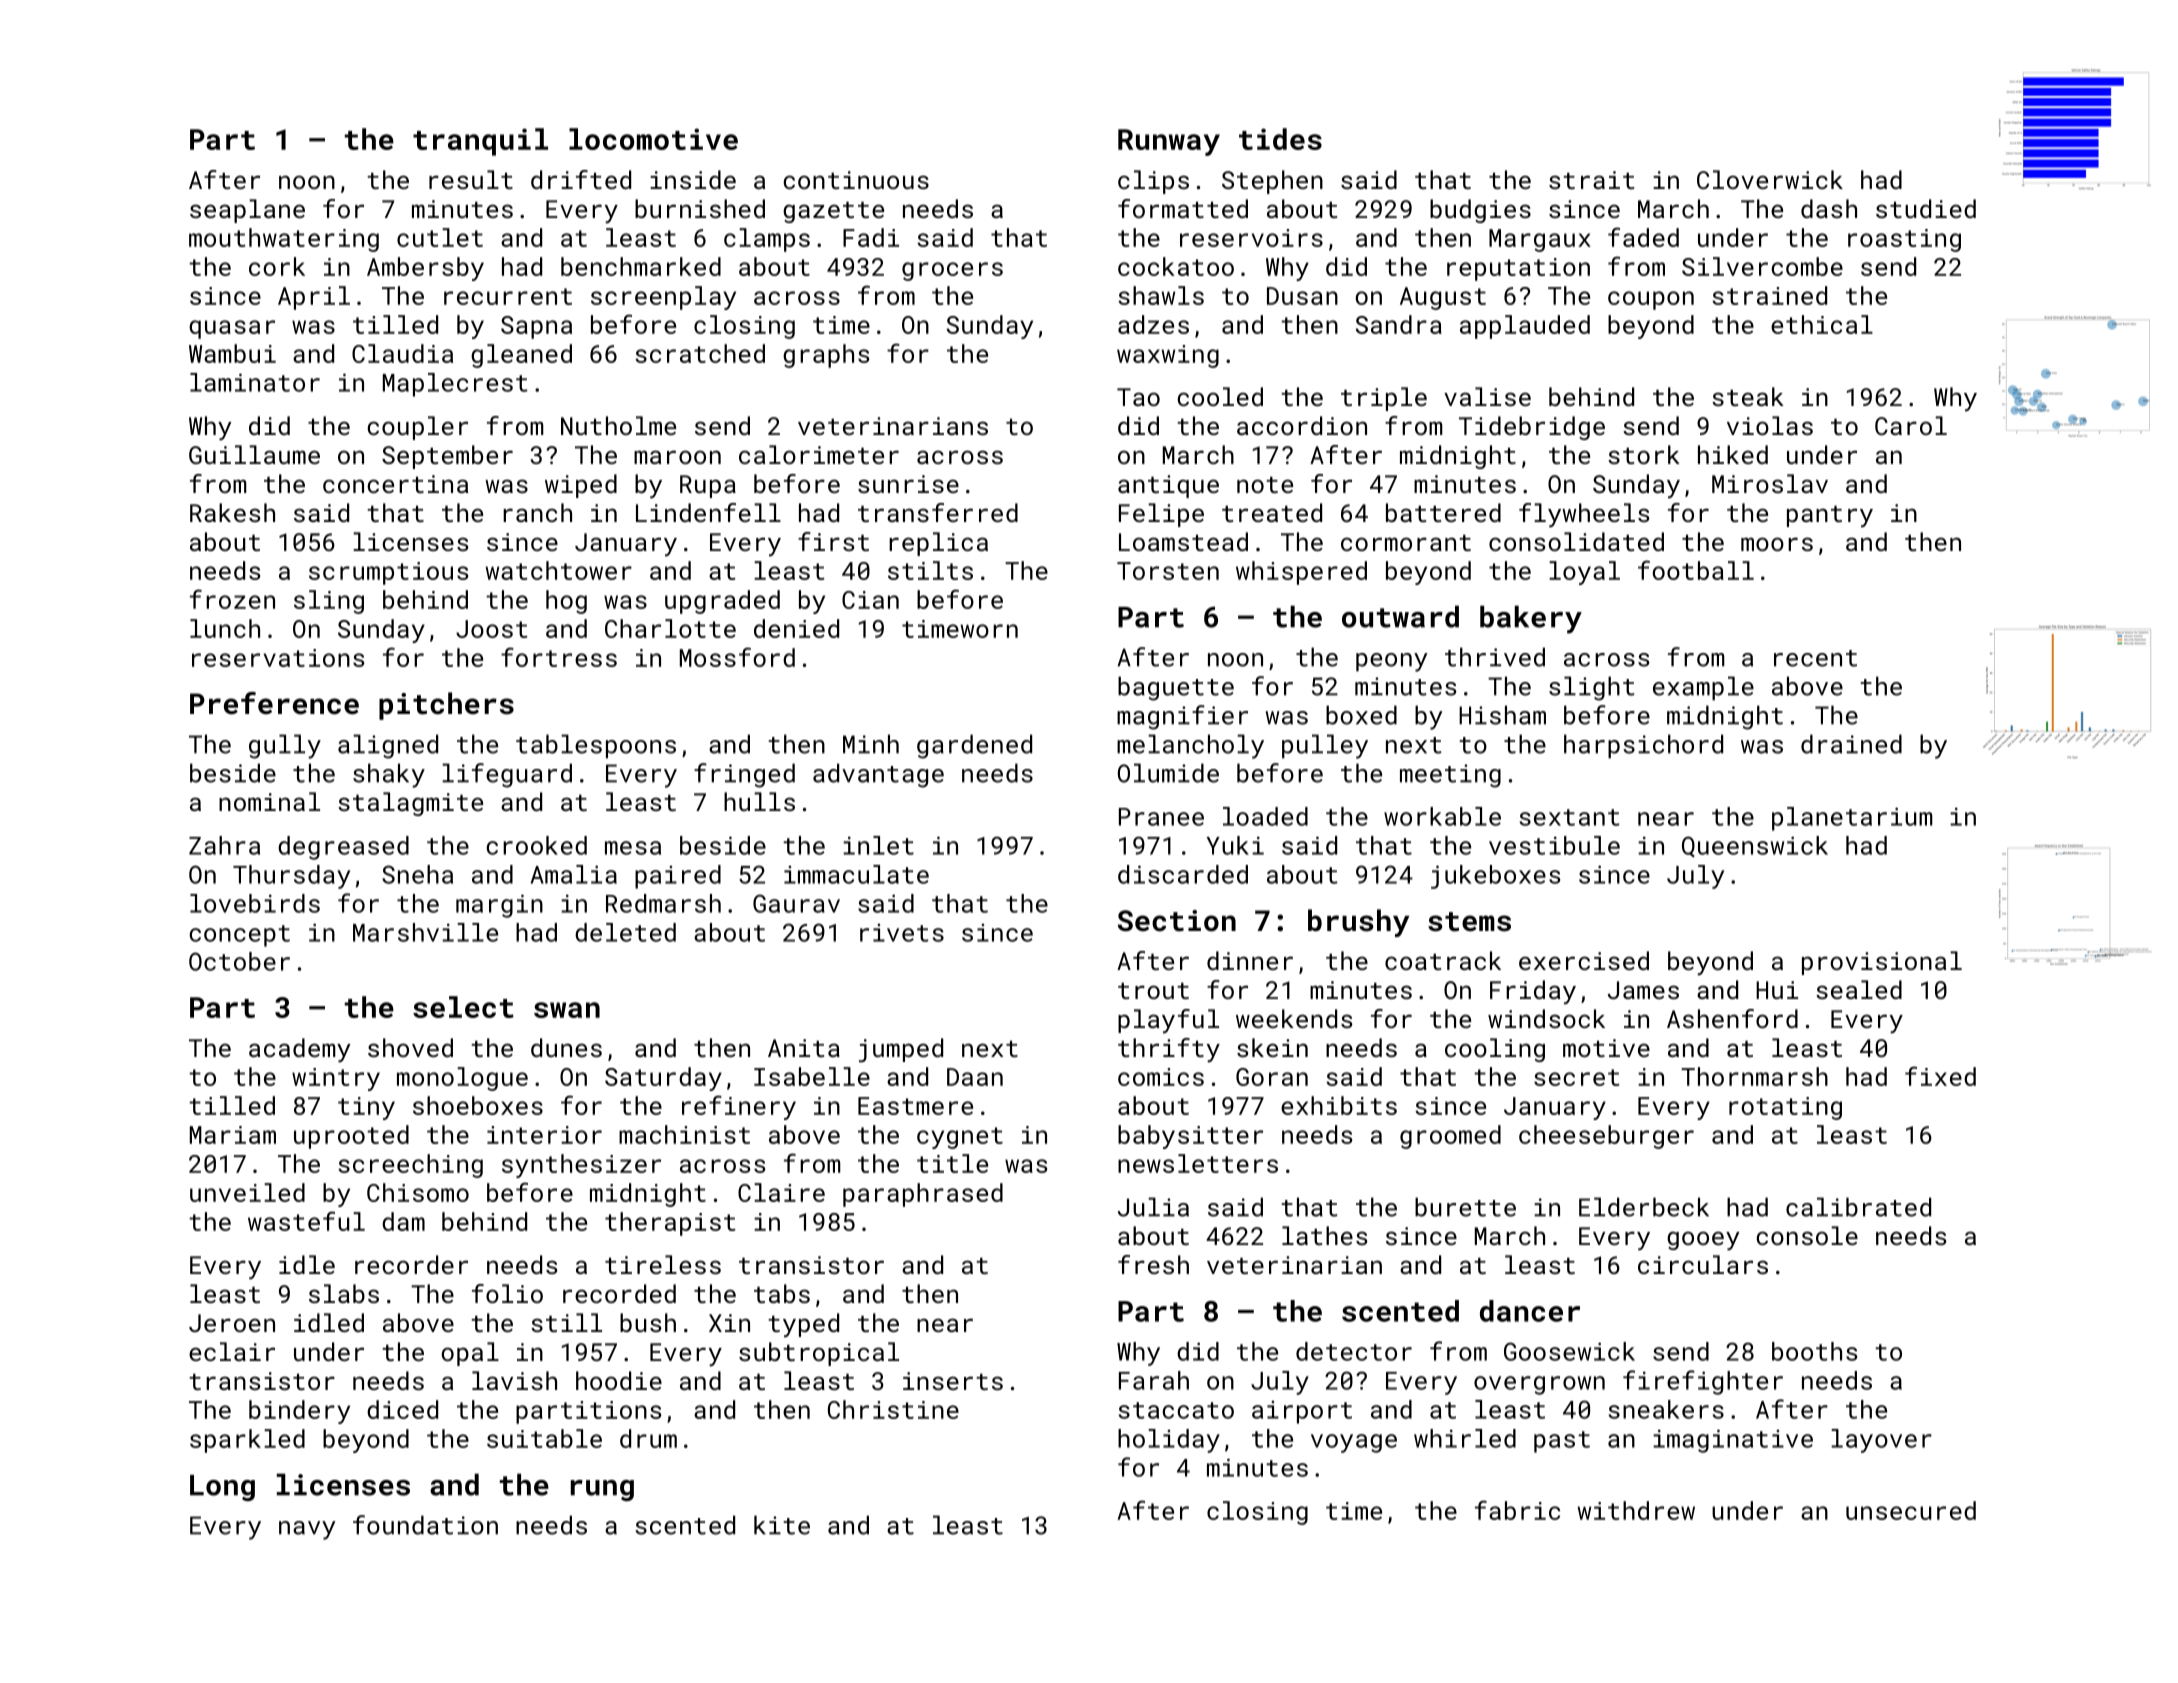  Describe the element at coordinates (1465, 1207) in the page. I see `burette` at that location.
